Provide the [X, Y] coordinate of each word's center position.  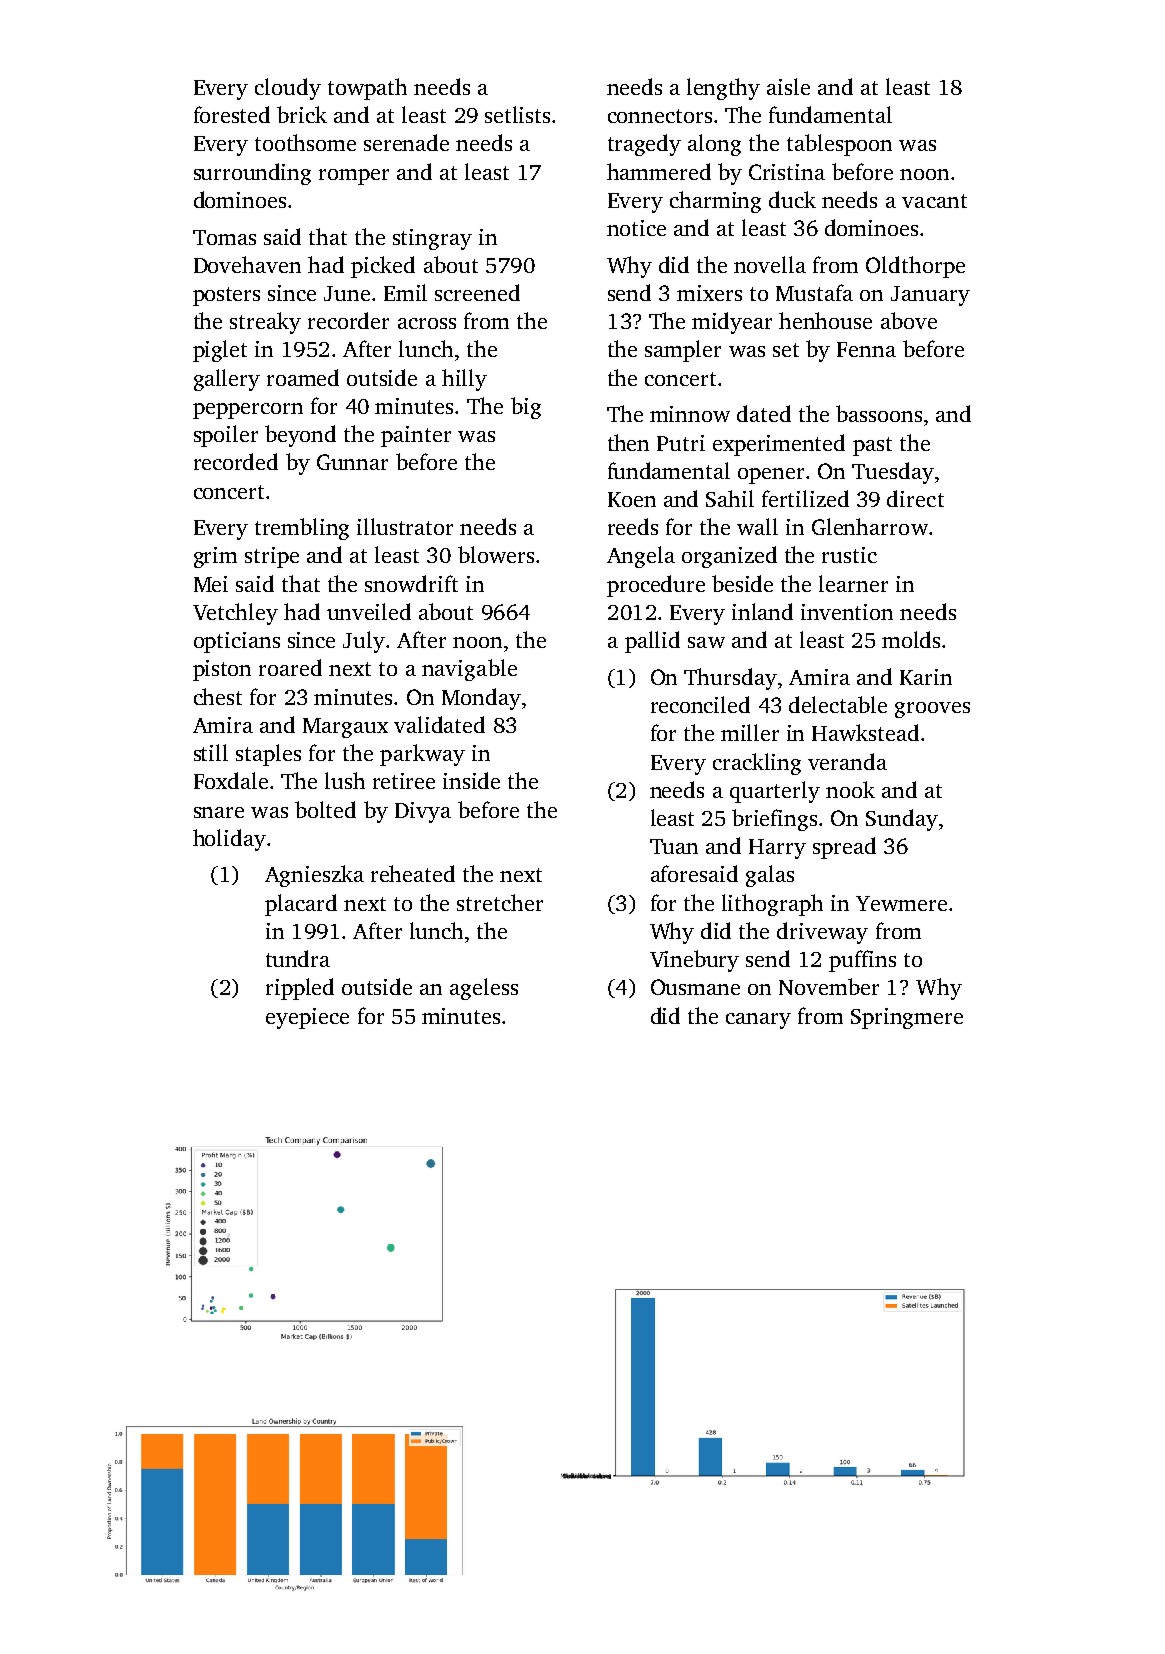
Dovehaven [247, 264]
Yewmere [901, 903]
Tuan [674, 846]
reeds [633, 526]
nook [850, 789]
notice [636, 228]
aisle [788, 86]
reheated [413, 873]
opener [771, 476]
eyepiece [307, 1018]
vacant [934, 201]
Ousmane [695, 987]
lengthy [723, 89]
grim [215, 557]
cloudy [288, 89]
